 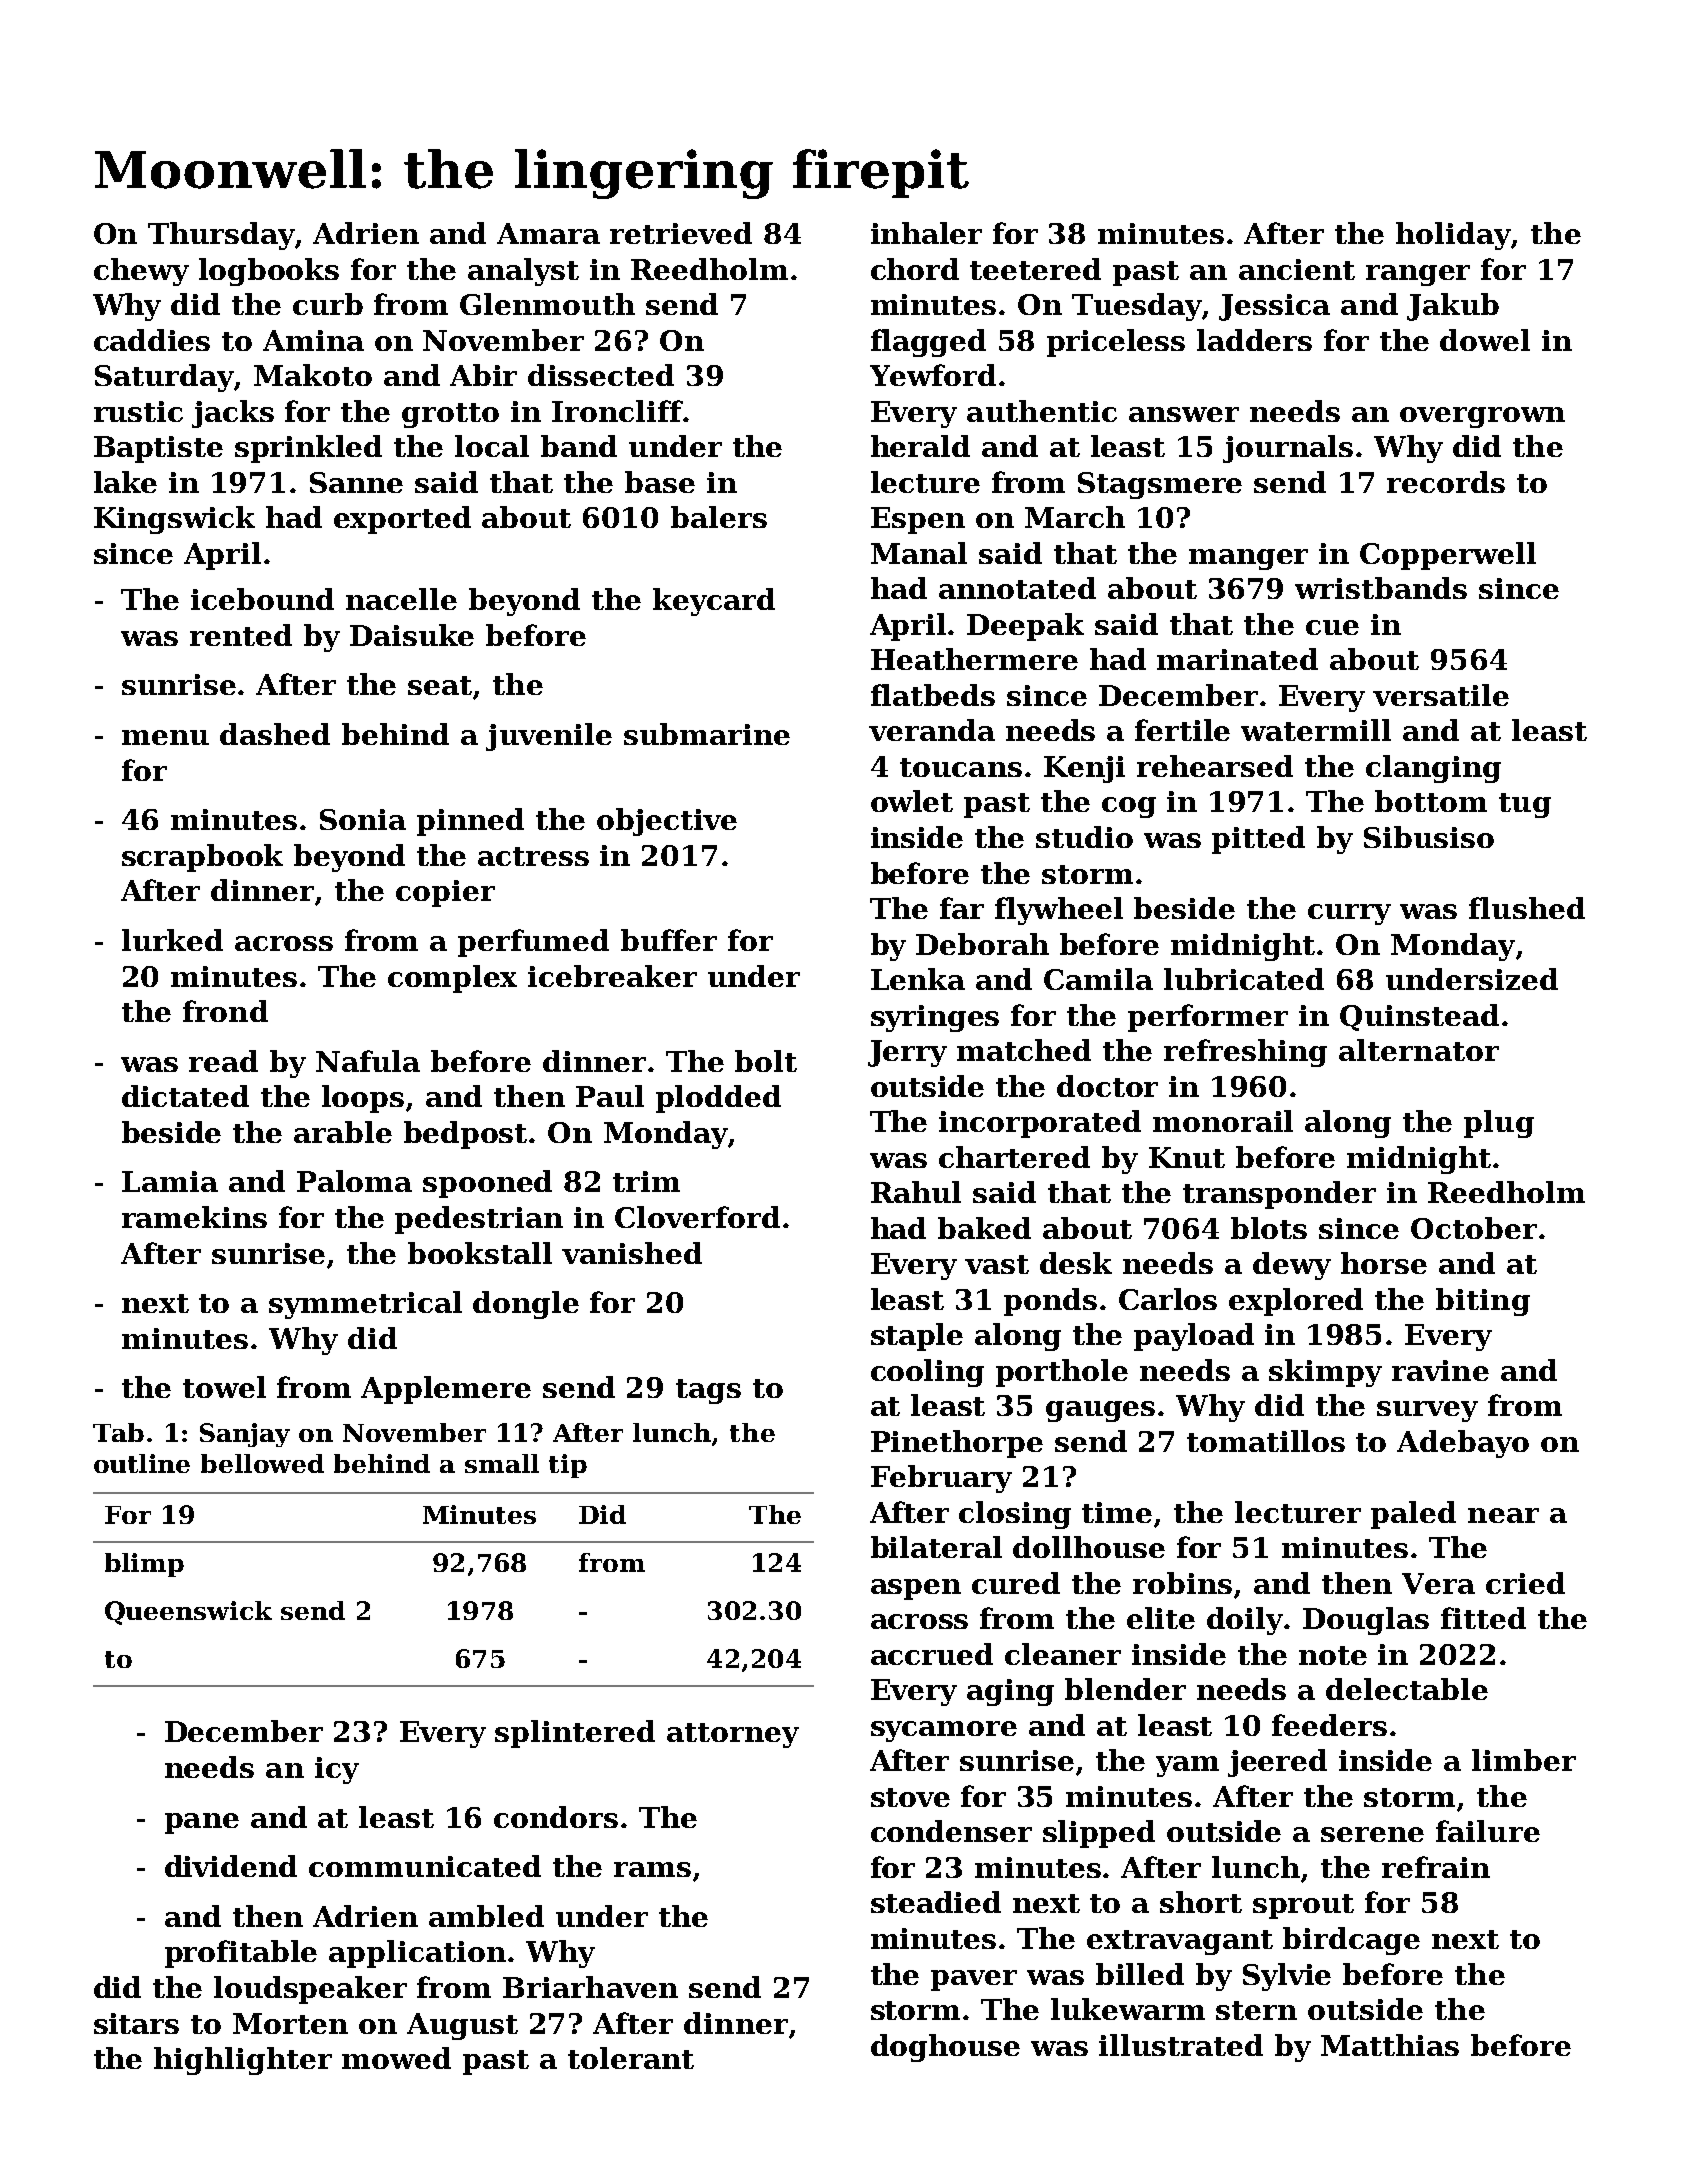 What do you see at coordinates (1349, 914) in the screenshot?
I see `curry` at bounding box center [1349, 914].
